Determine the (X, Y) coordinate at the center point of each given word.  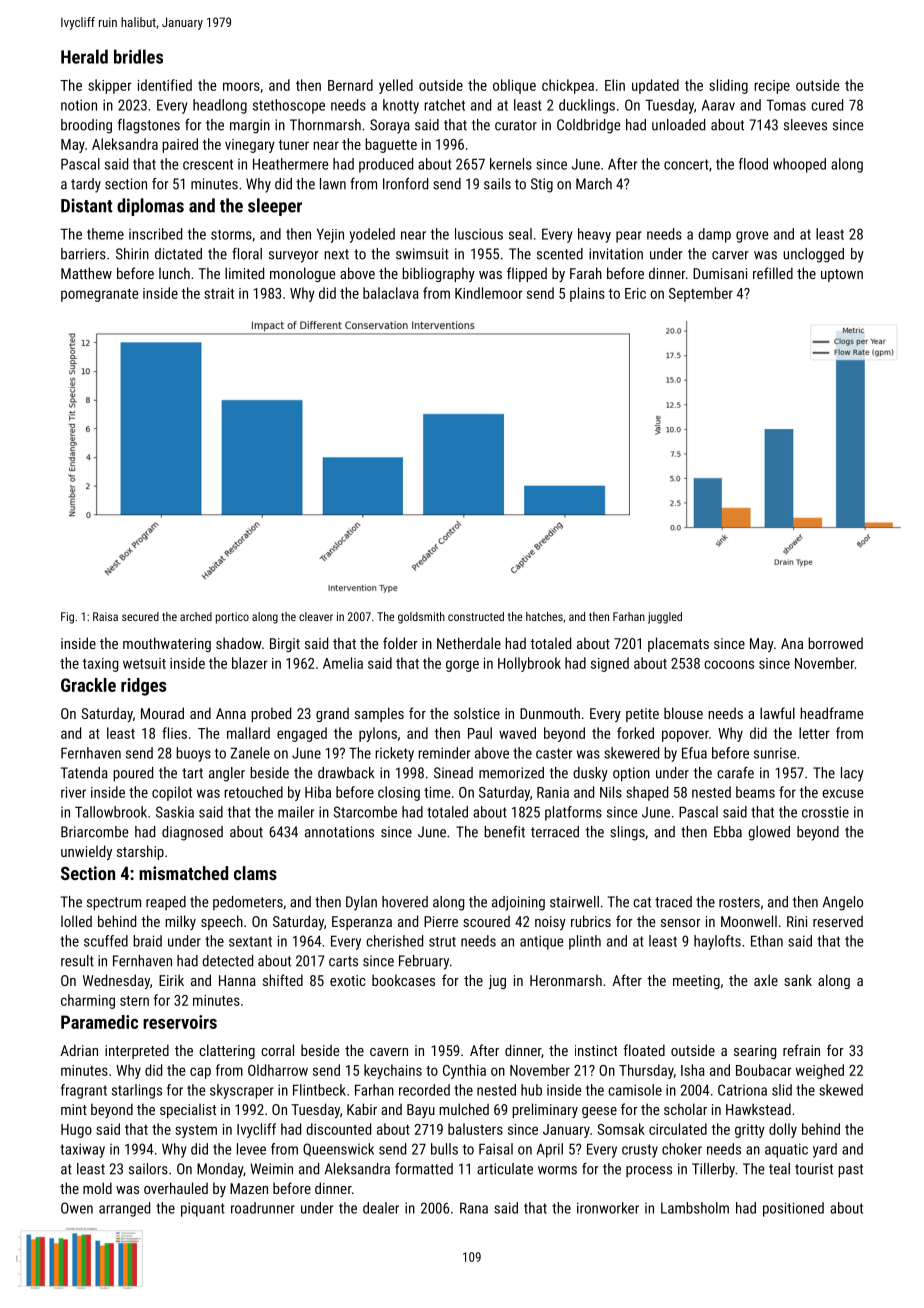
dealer (381, 1208)
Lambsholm (695, 1208)
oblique (514, 86)
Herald (84, 56)
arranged (124, 1209)
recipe (772, 87)
